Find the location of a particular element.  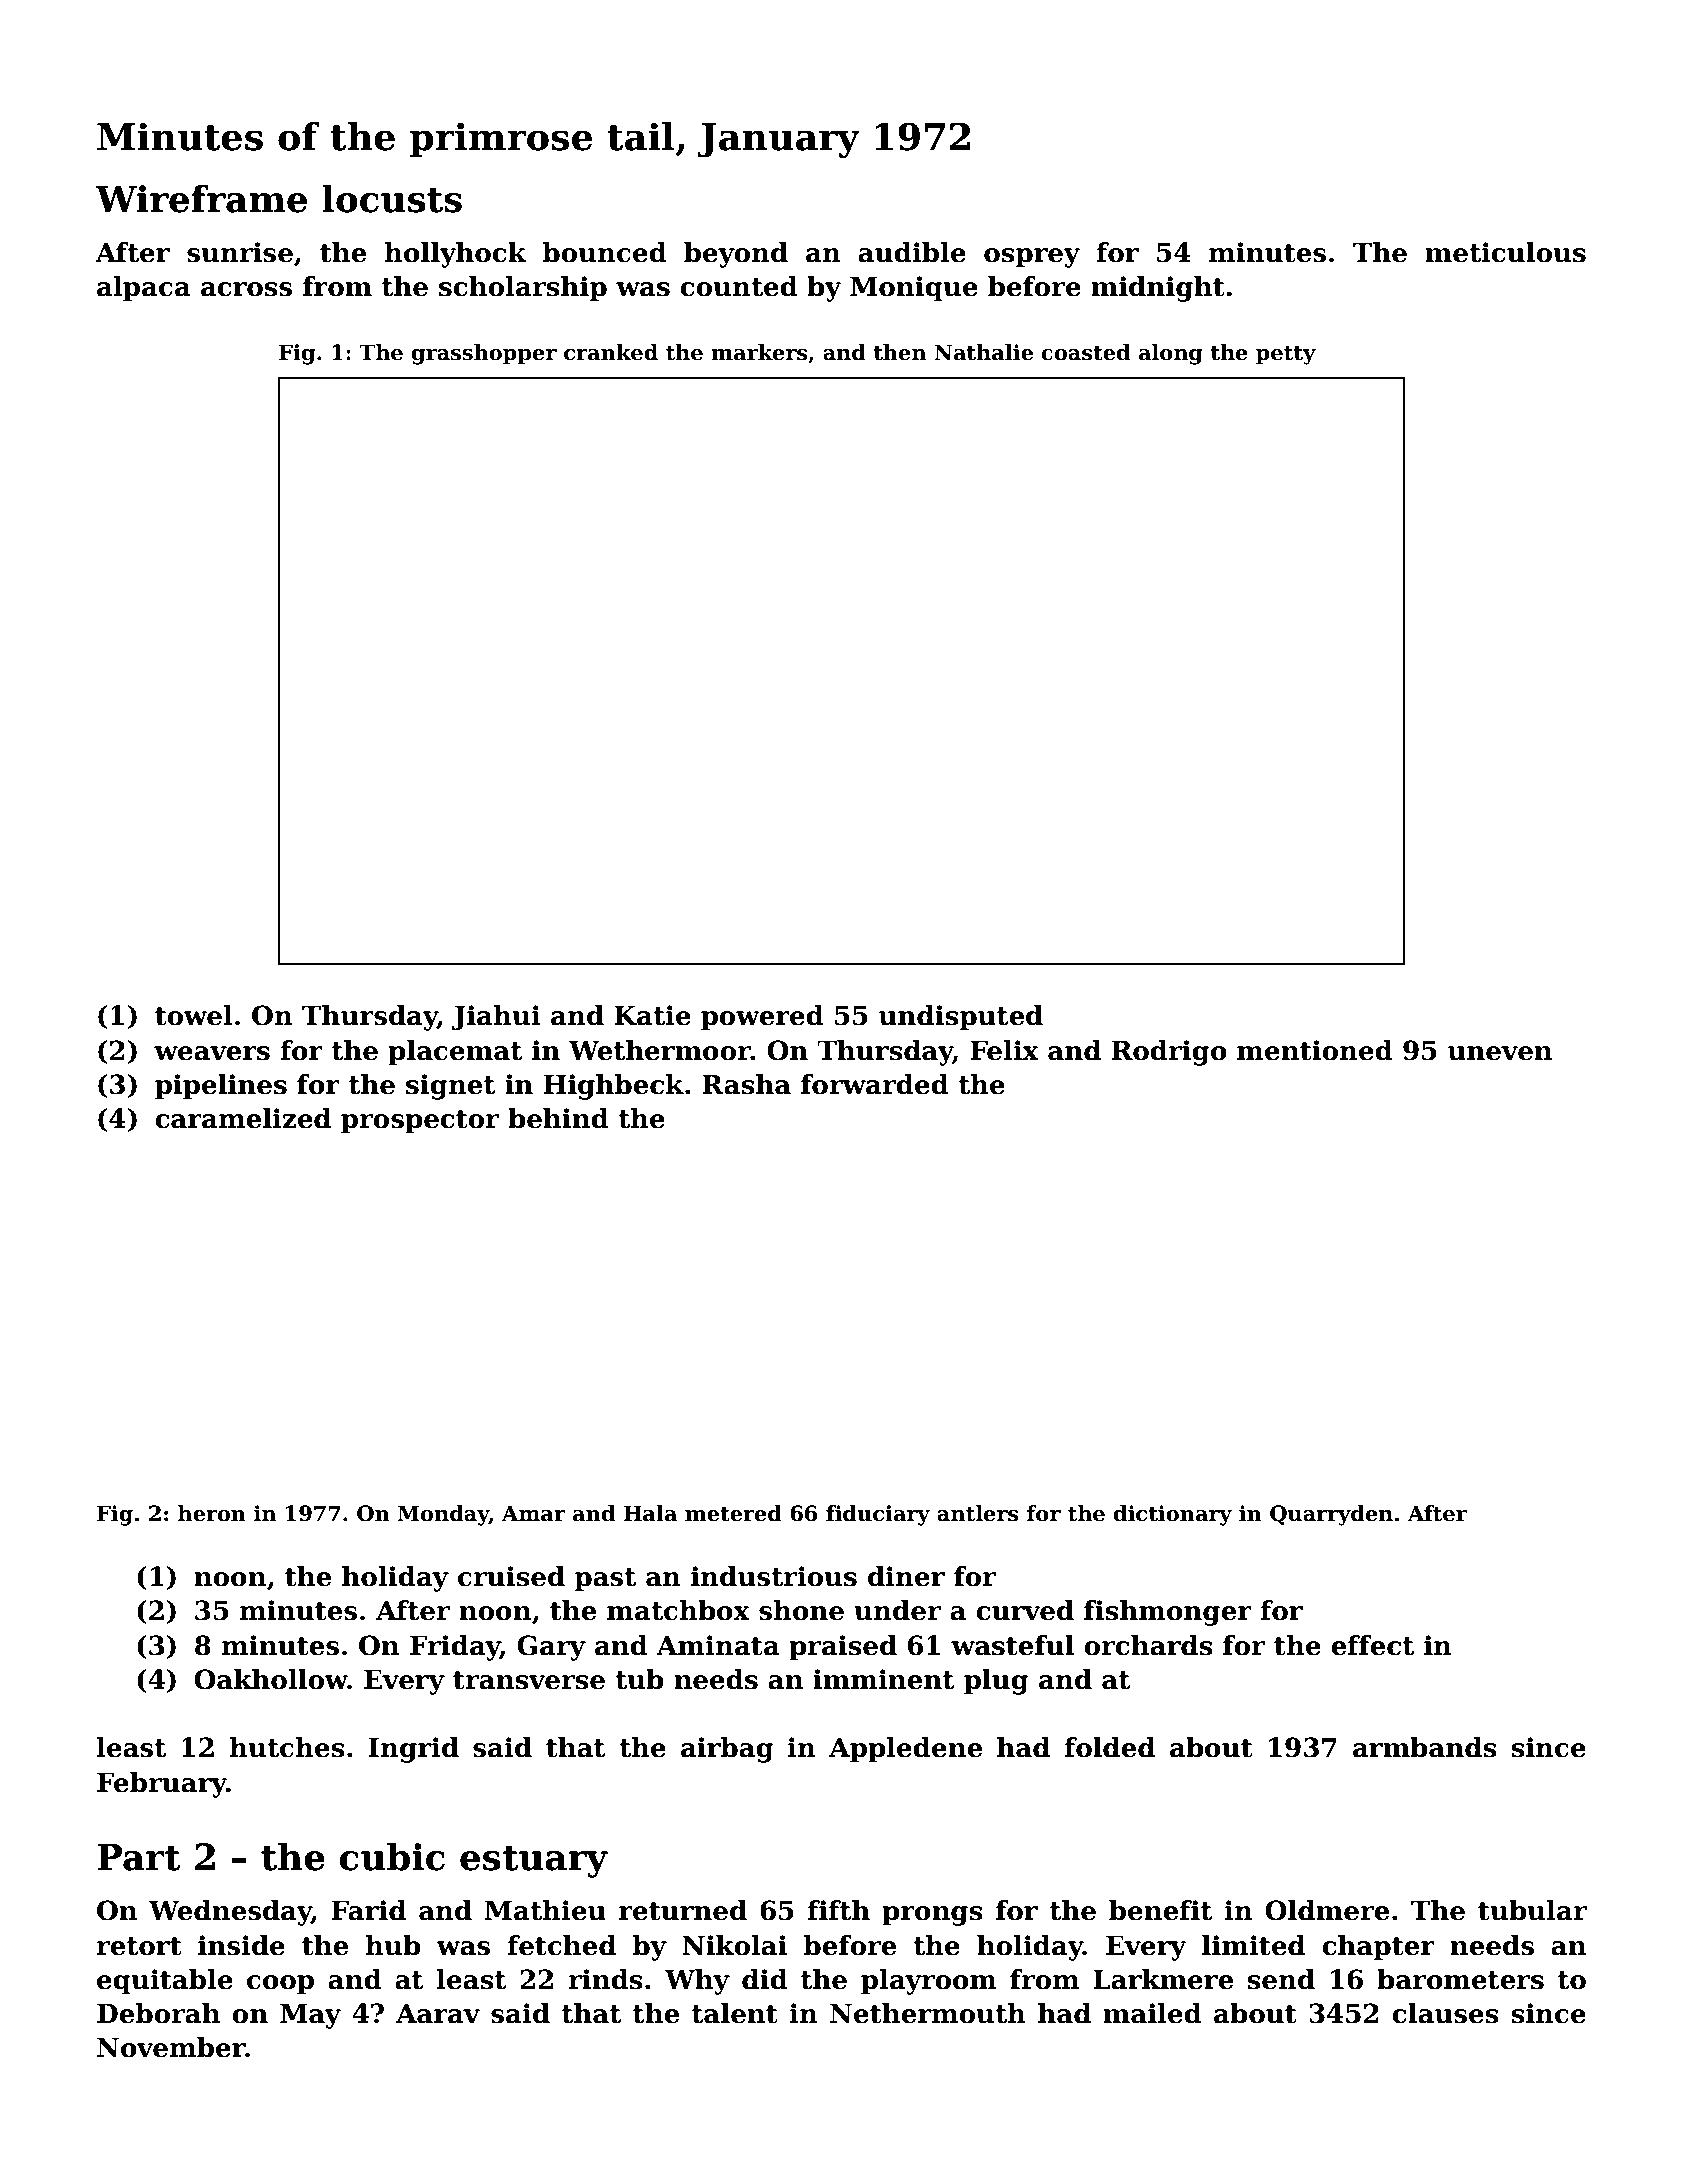

behind is located at coordinates (558, 1118).
